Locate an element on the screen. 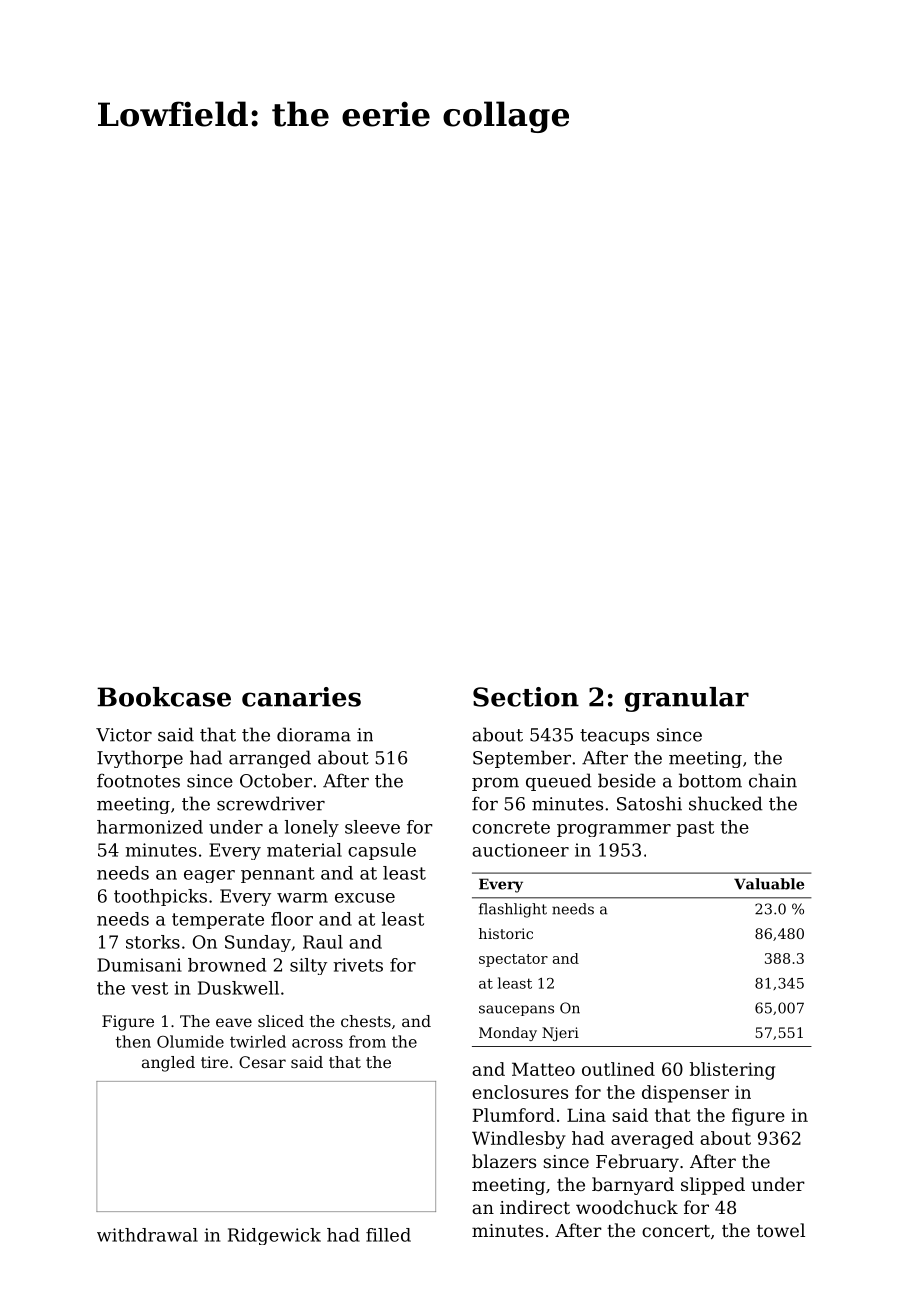  averaged is located at coordinates (652, 1140).
